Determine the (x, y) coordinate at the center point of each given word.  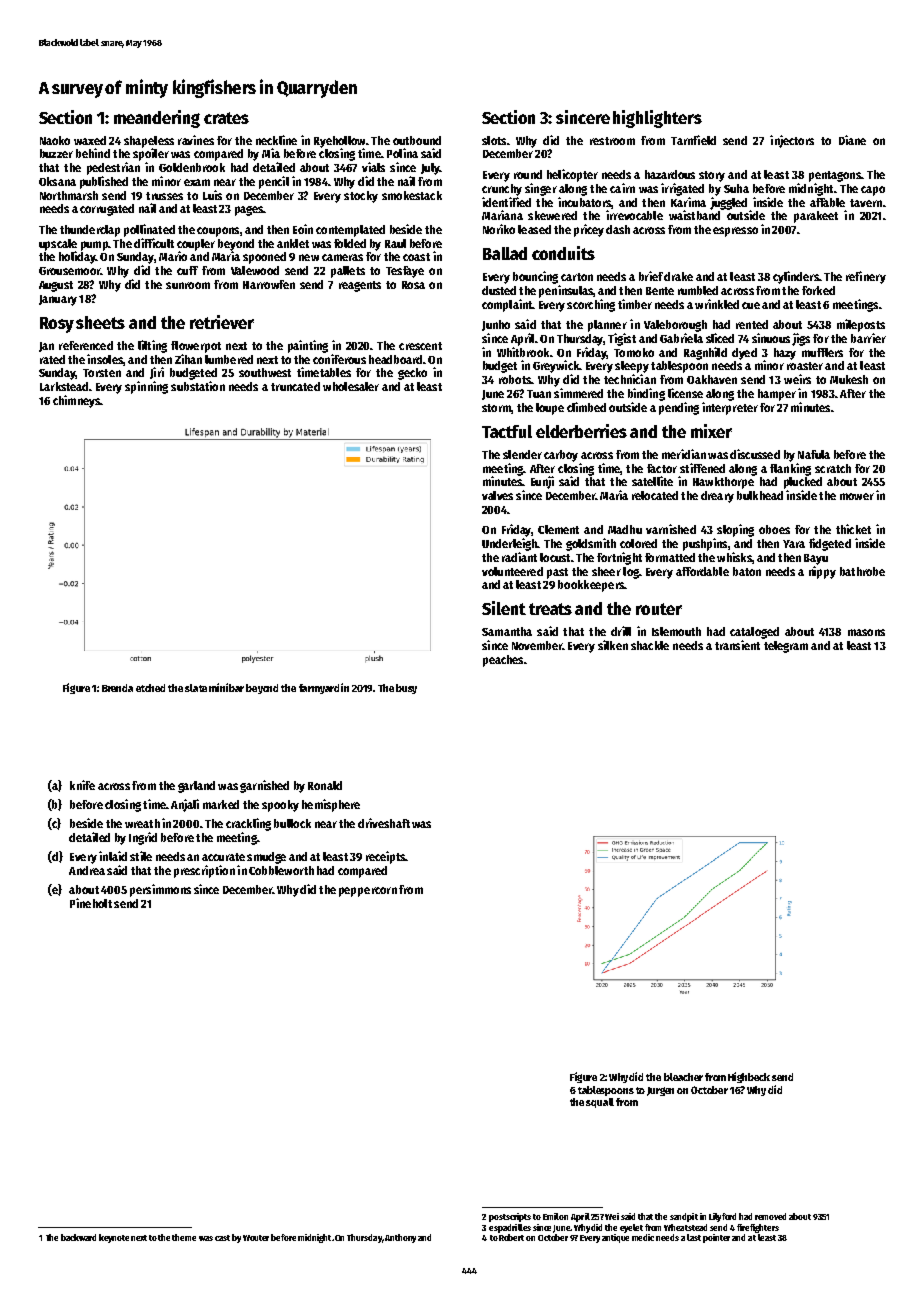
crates (226, 118)
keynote (114, 1238)
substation (198, 386)
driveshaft (384, 823)
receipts (386, 857)
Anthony (400, 1238)
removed (770, 1216)
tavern (866, 203)
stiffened (702, 468)
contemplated (350, 231)
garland (196, 787)
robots (515, 379)
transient (737, 645)
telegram (786, 647)
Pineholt (91, 903)
